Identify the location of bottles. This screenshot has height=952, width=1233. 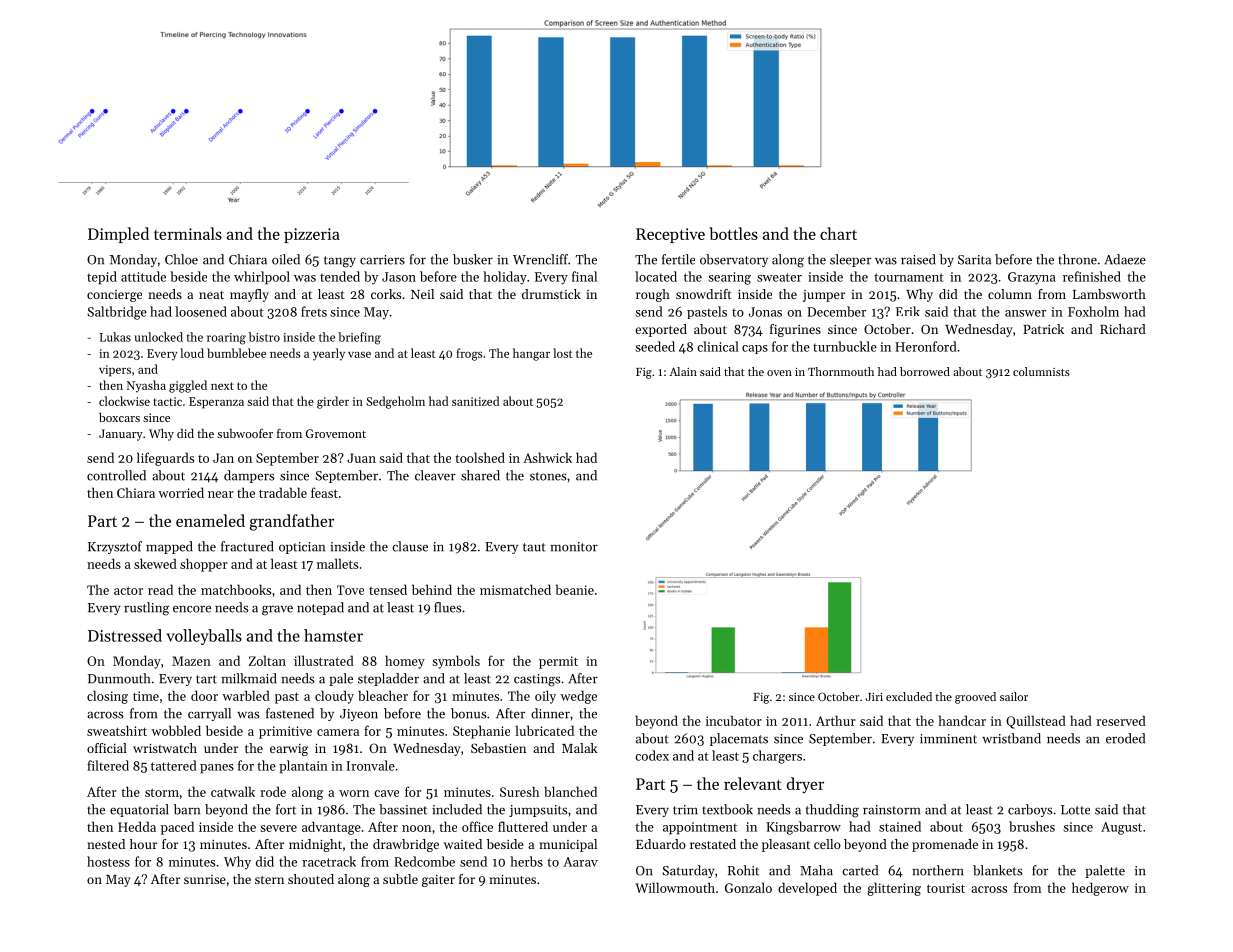
(733, 233).
